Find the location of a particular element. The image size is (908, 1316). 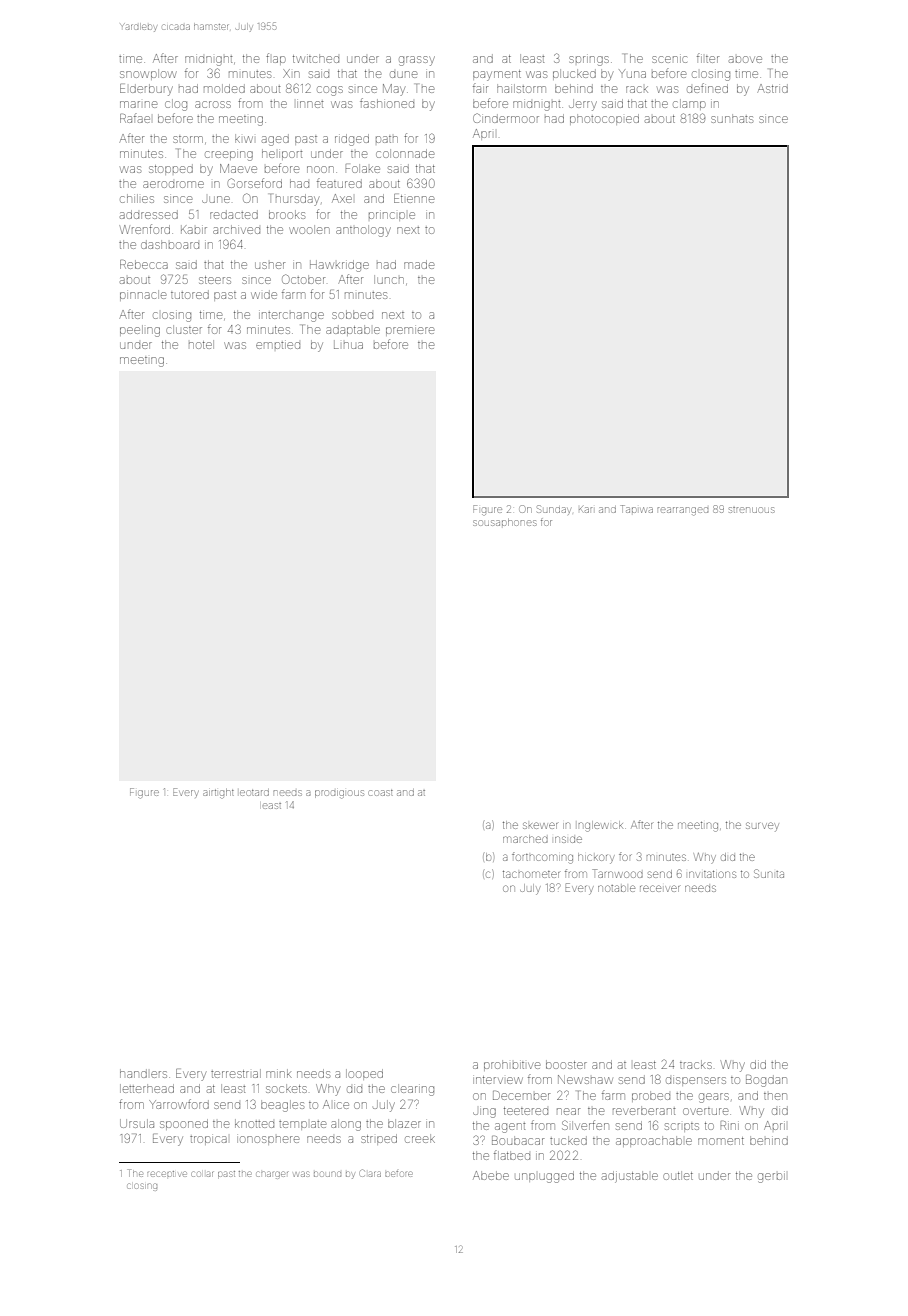

moment is located at coordinates (721, 1141).
